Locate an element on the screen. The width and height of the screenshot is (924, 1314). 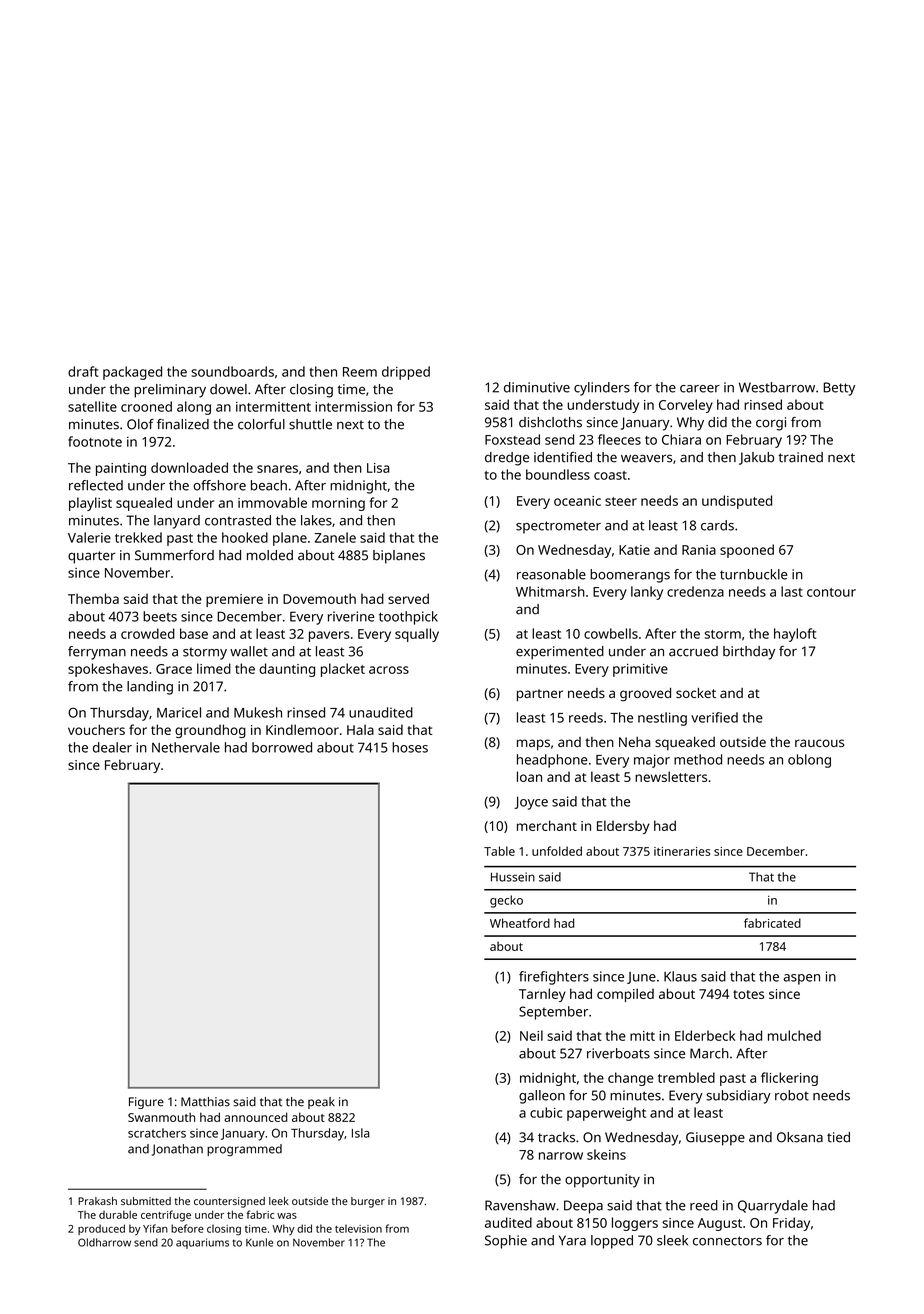
accrued is located at coordinates (693, 651).
